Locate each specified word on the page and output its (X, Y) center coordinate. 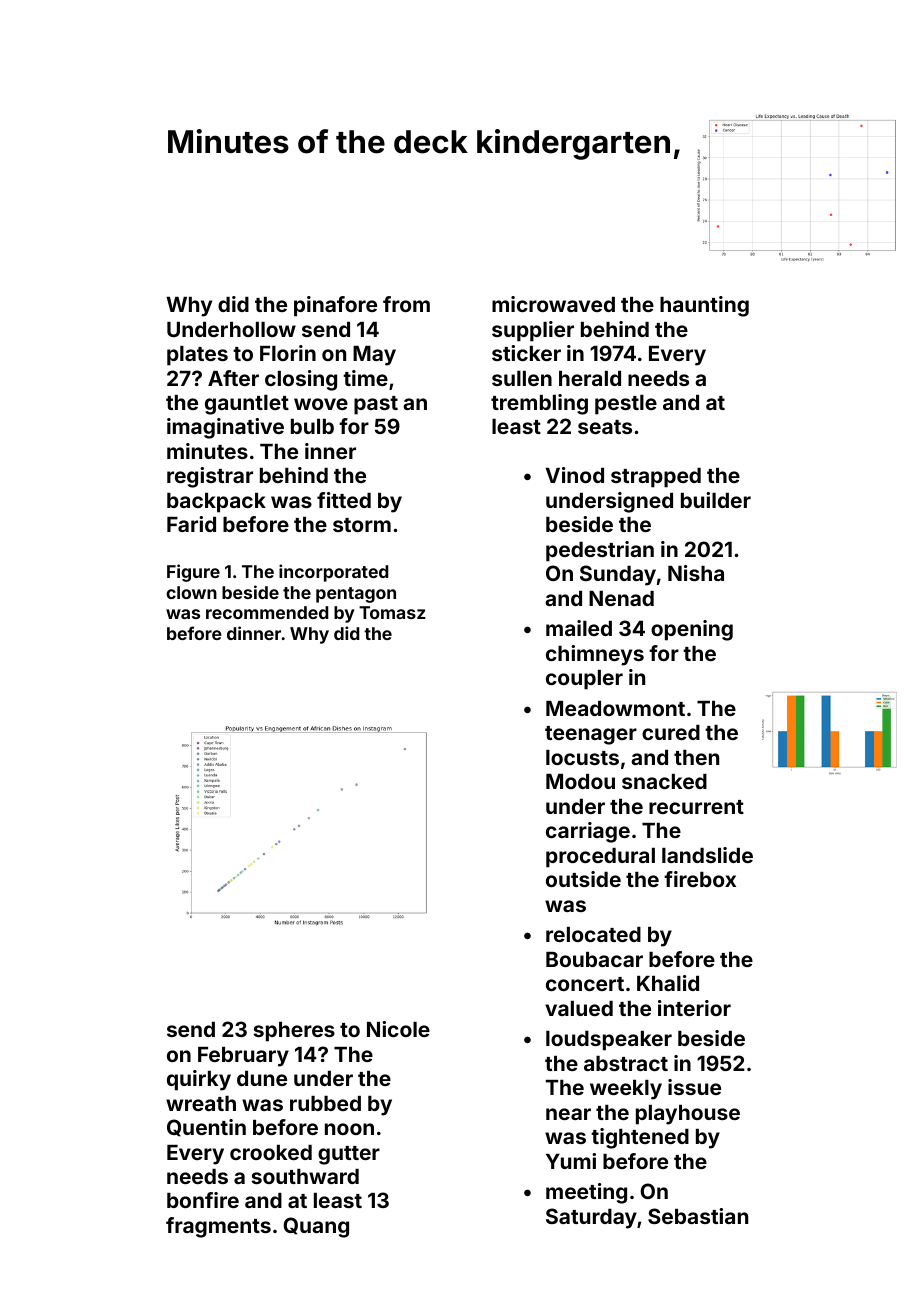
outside (583, 879)
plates (197, 356)
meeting (586, 1193)
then (696, 757)
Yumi (571, 1161)
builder (716, 500)
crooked (271, 1152)
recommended (267, 612)
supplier (533, 331)
